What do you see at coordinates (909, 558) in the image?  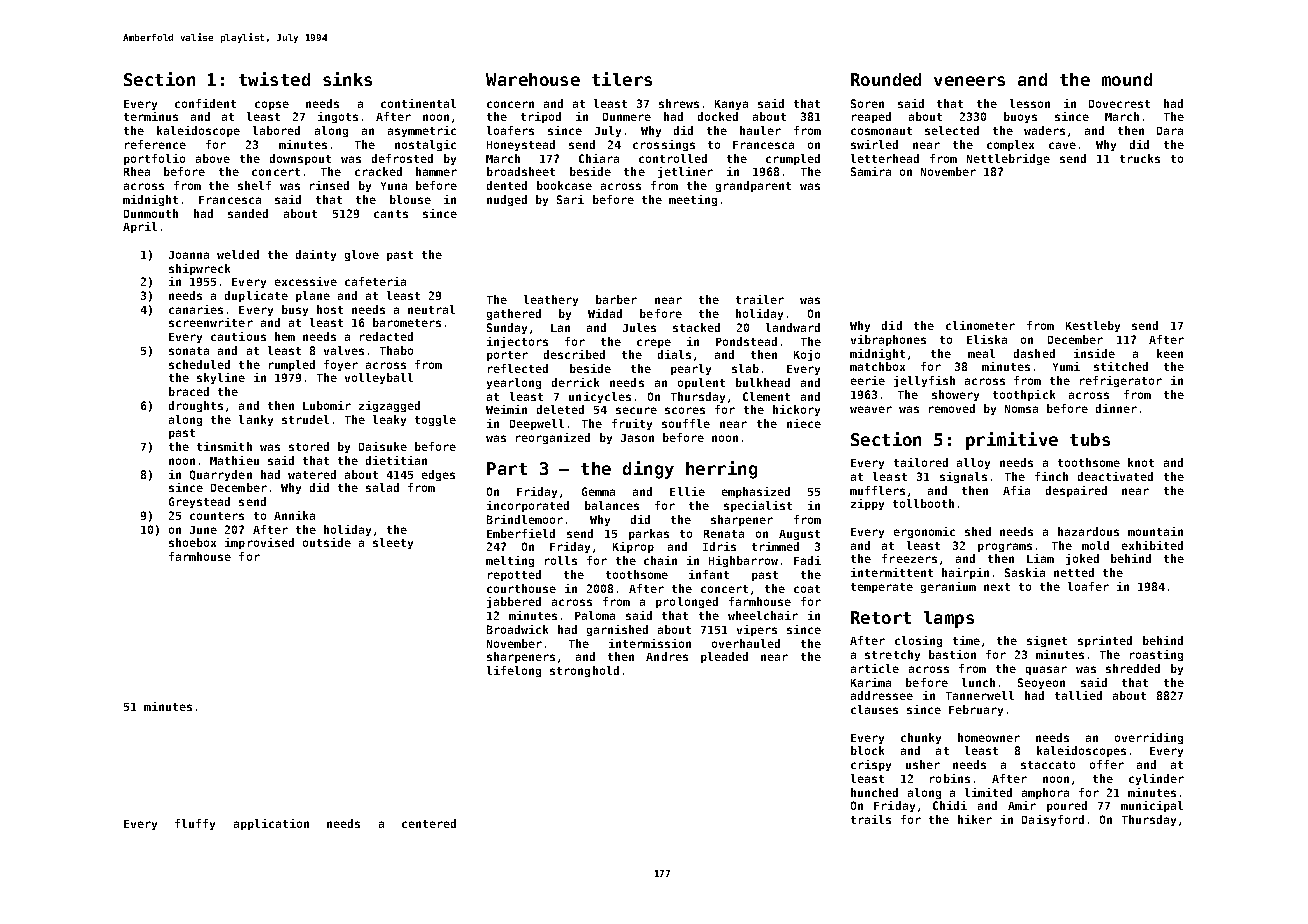 I see `freezers` at bounding box center [909, 558].
